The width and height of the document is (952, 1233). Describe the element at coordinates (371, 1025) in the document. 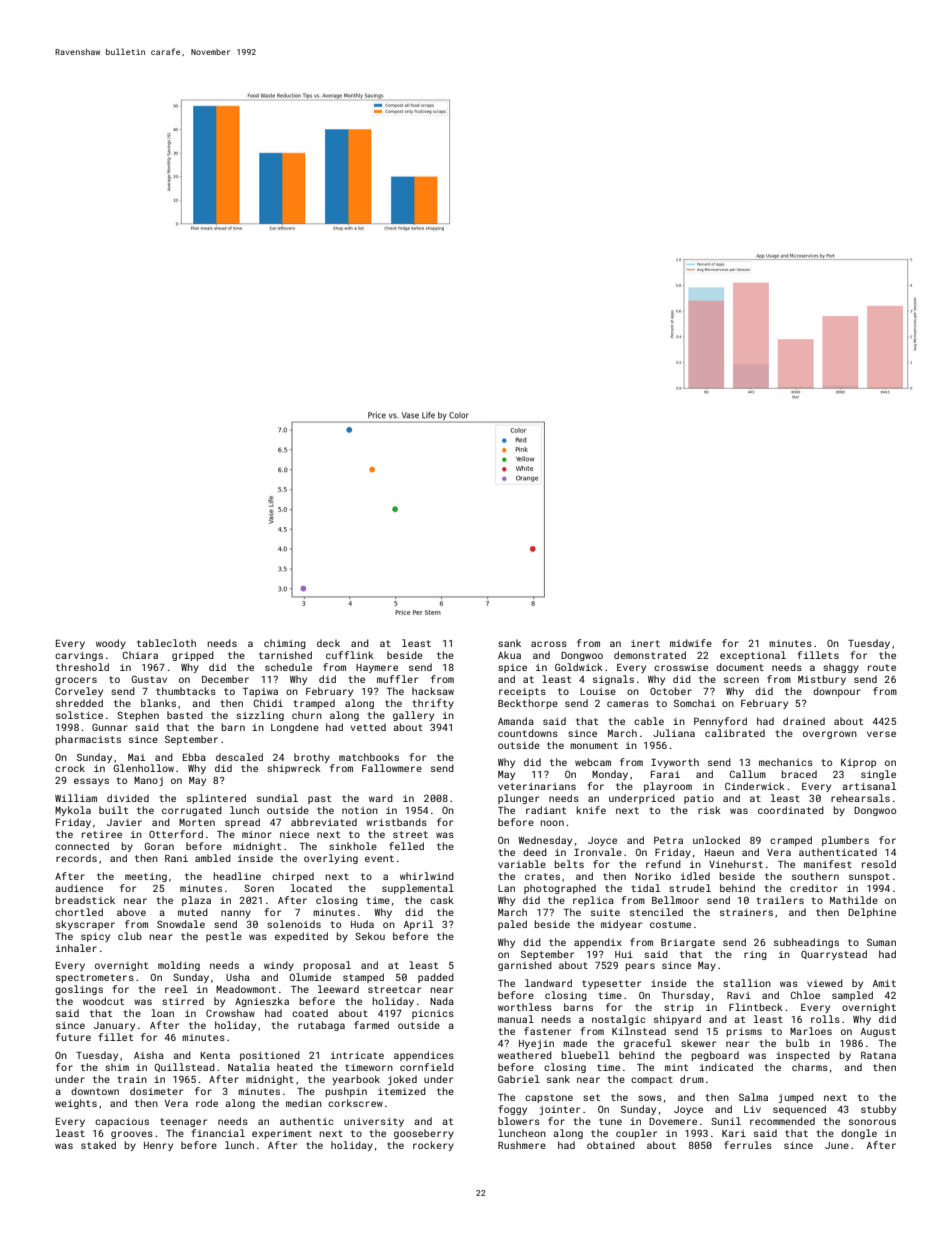

I see `farmed` at that location.
